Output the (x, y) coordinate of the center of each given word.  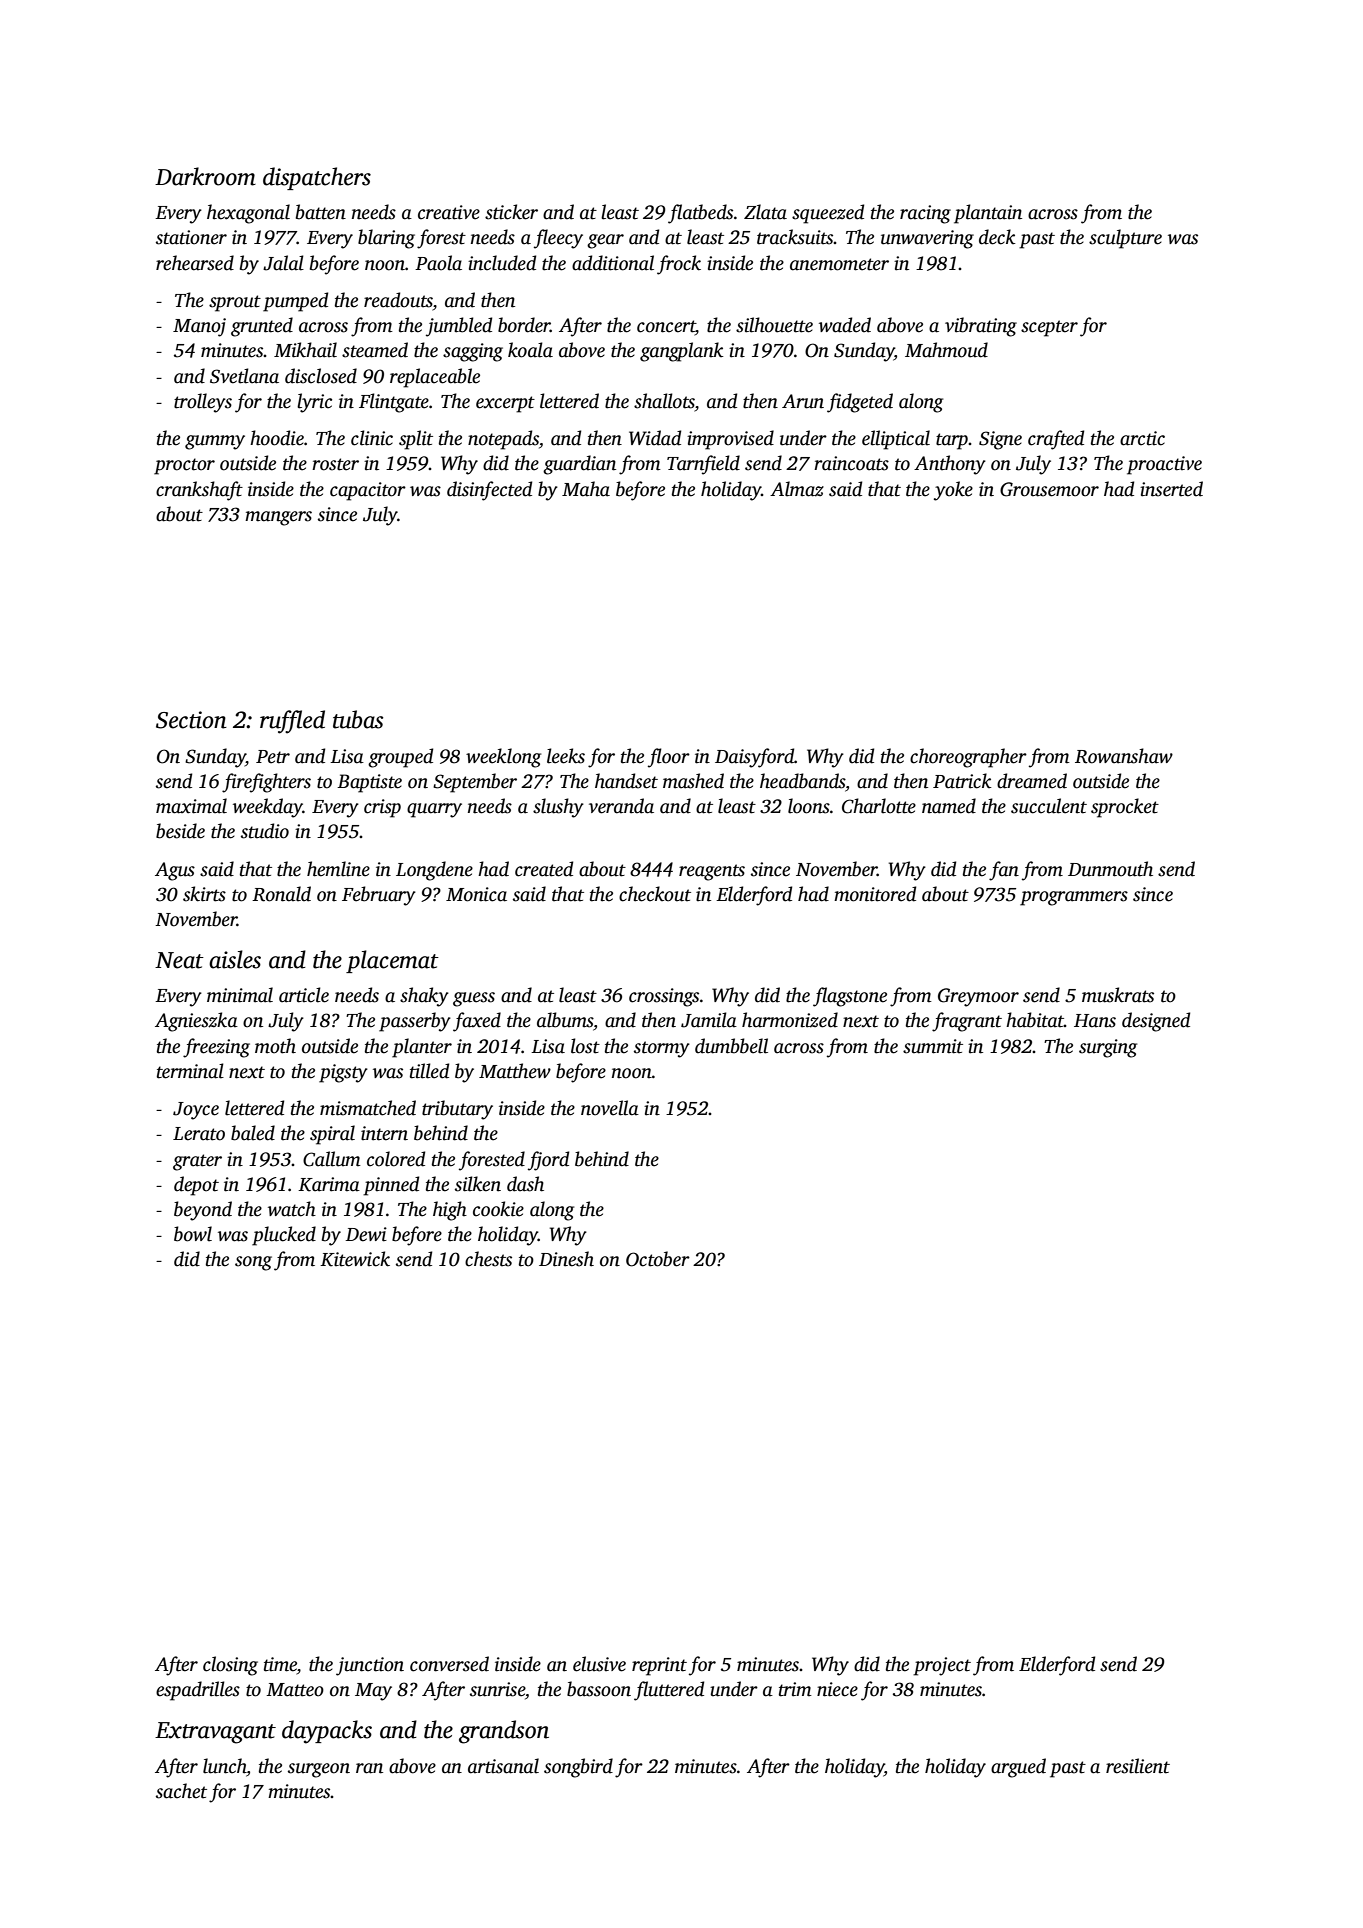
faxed (477, 1022)
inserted (1171, 489)
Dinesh (566, 1259)
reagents (712, 872)
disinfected (489, 491)
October (658, 1259)
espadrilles (198, 1691)
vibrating (981, 327)
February (379, 896)
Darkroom (205, 176)
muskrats (1118, 995)
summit (933, 1046)
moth (275, 1046)
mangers (278, 518)
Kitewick (355, 1259)
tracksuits (795, 237)
